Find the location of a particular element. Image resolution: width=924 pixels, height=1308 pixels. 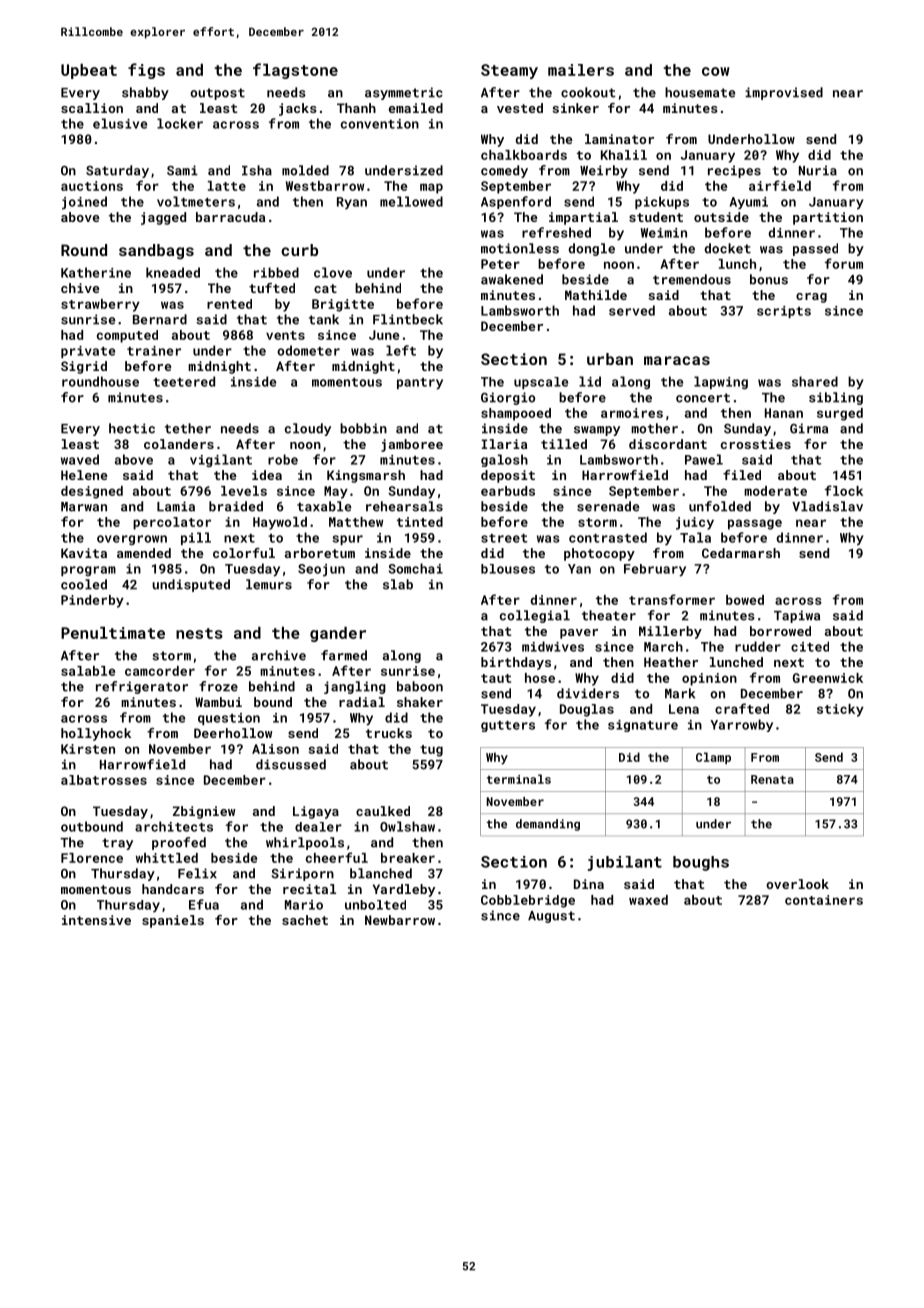

froze is located at coordinates (218, 686).
